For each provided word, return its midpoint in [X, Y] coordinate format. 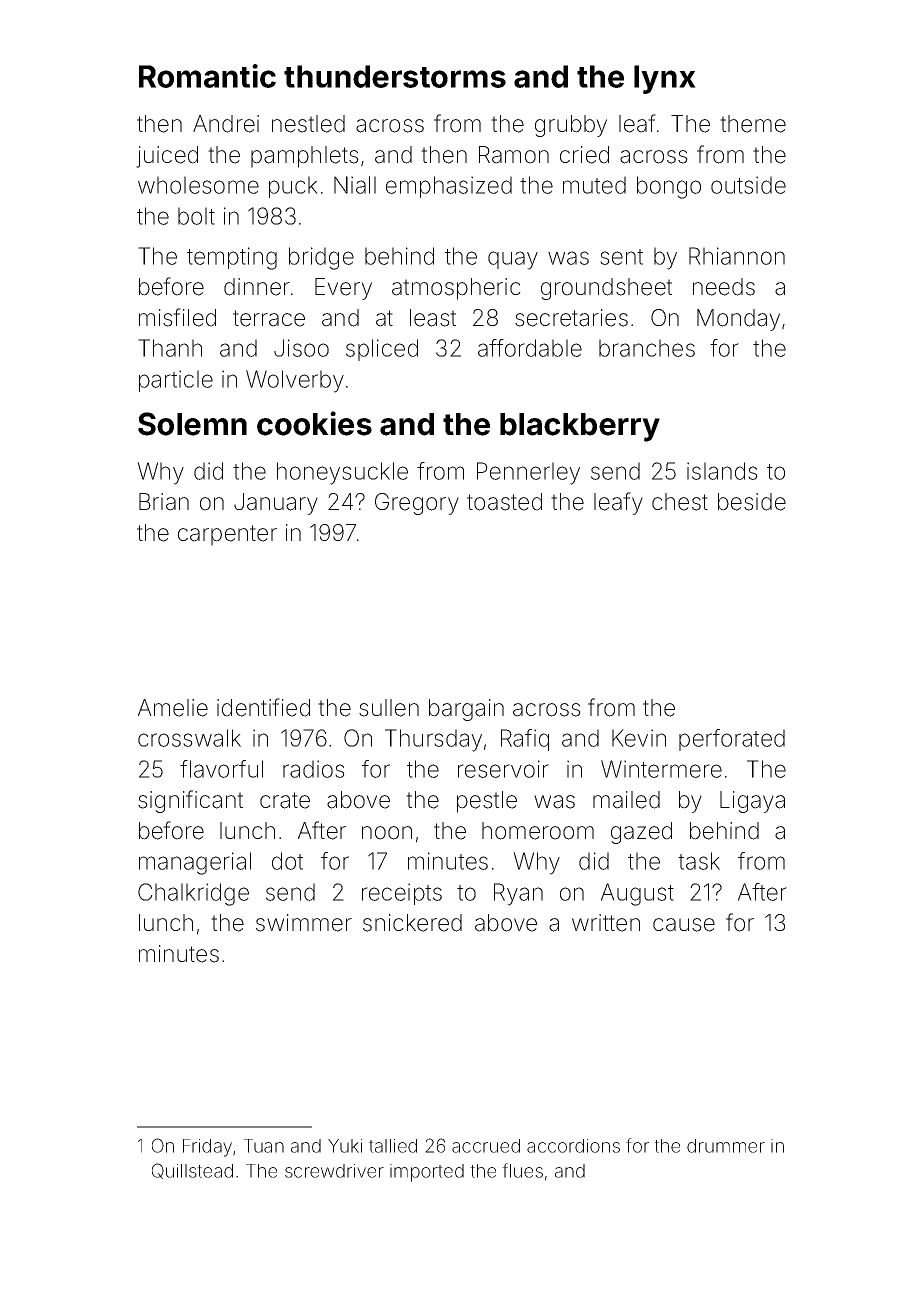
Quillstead [192, 1171]
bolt [196, 216]
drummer [726, 1146]
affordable [530, 348]
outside [748, 185]
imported [427, 1173]
